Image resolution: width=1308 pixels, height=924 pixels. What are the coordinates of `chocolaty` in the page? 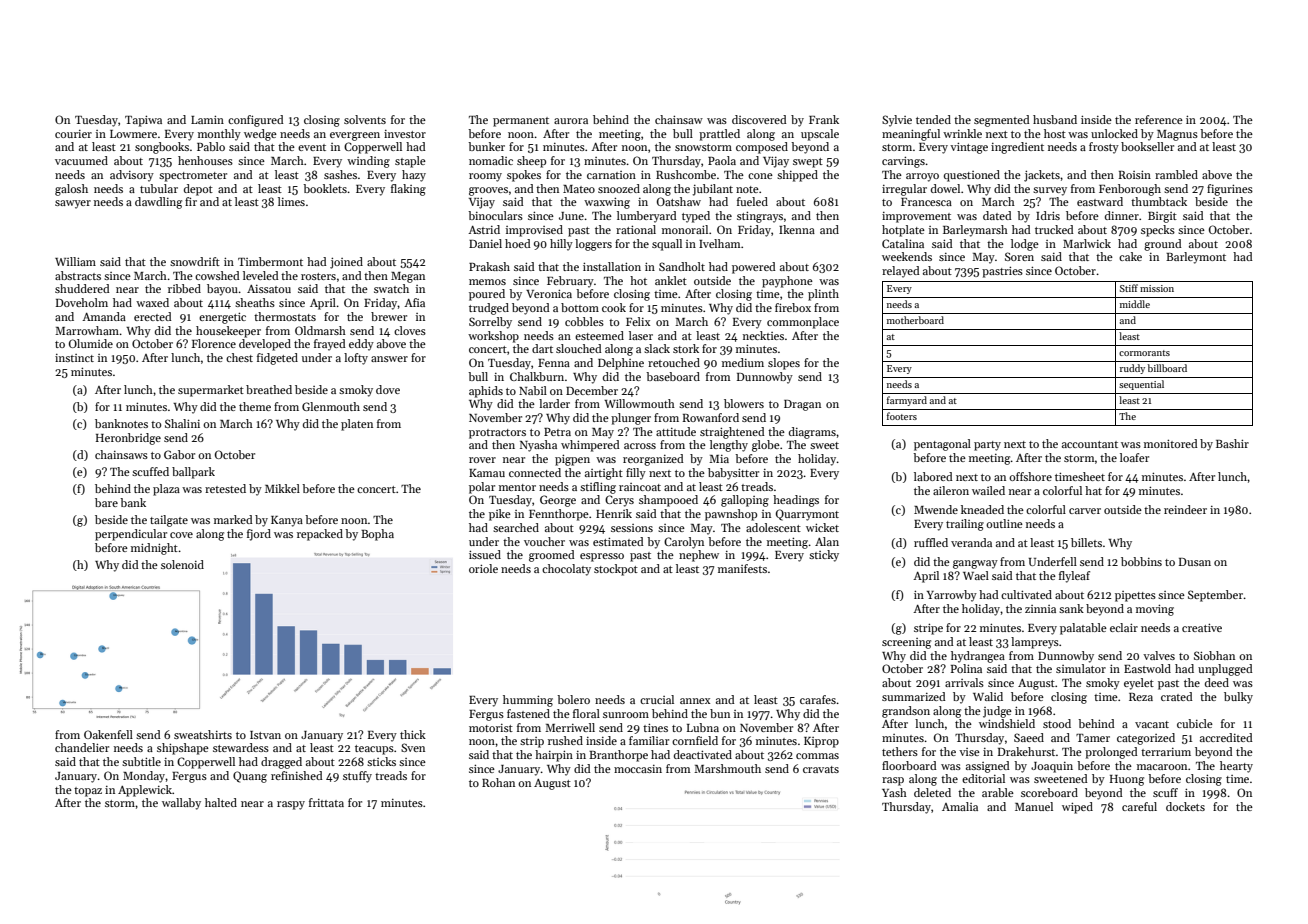 It's located at (566, 570).
